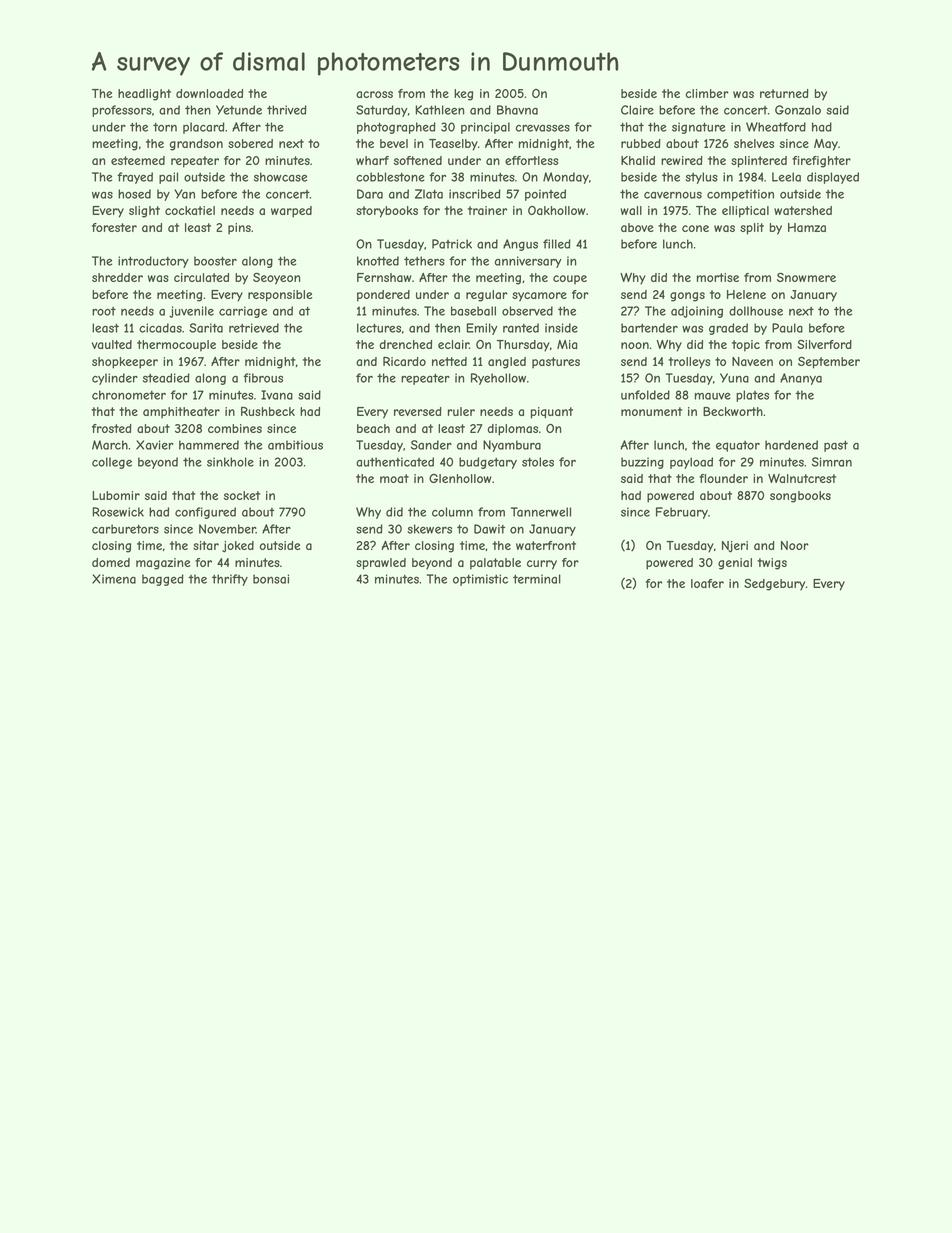  Describe the element at coordinates (239, 110) in the screenshot. I see `Yetunde` at that location.
